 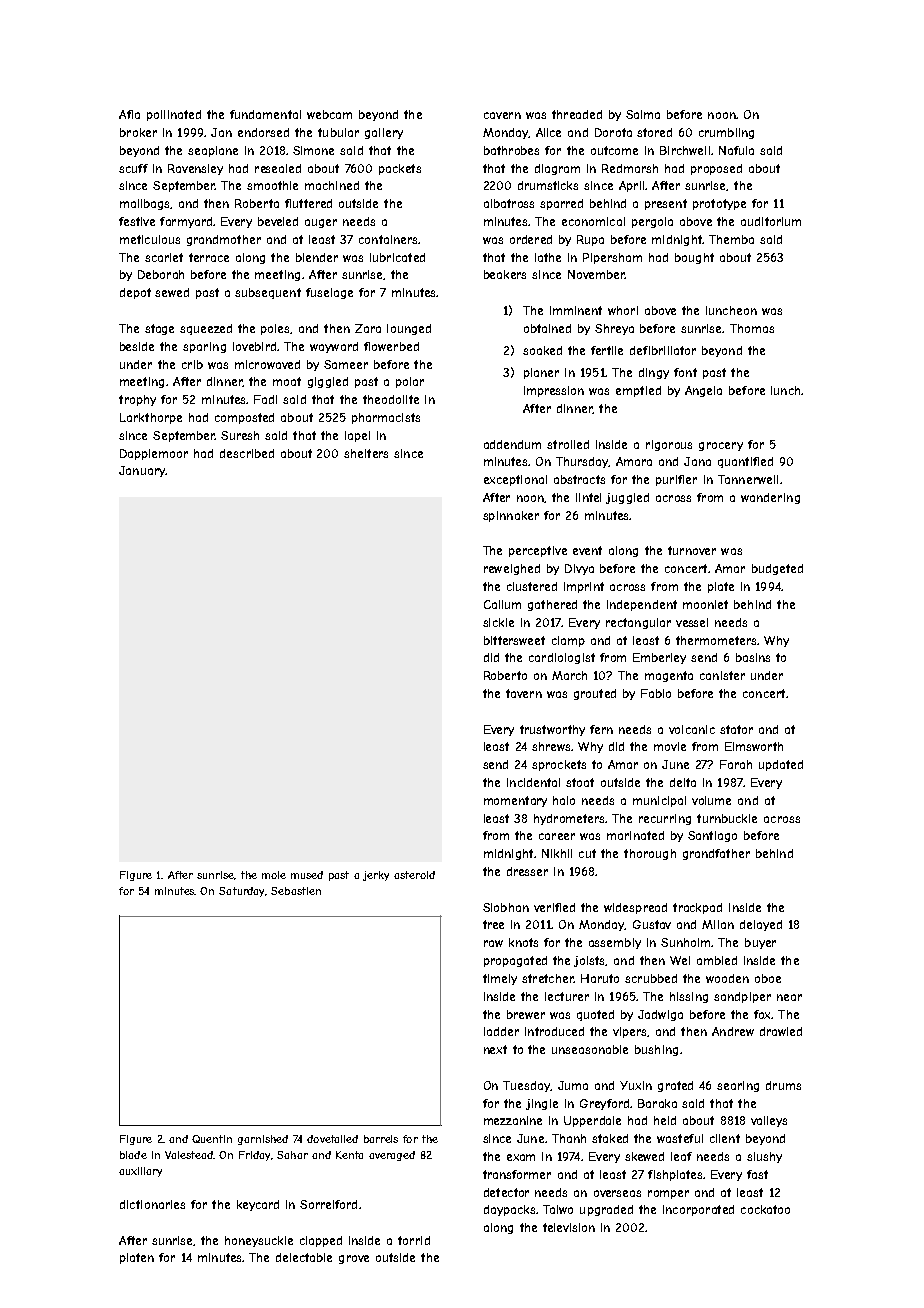 What do you see at coordinates (376, 876) in the image?
I see `jerky` at bounding box center [376, 876].
